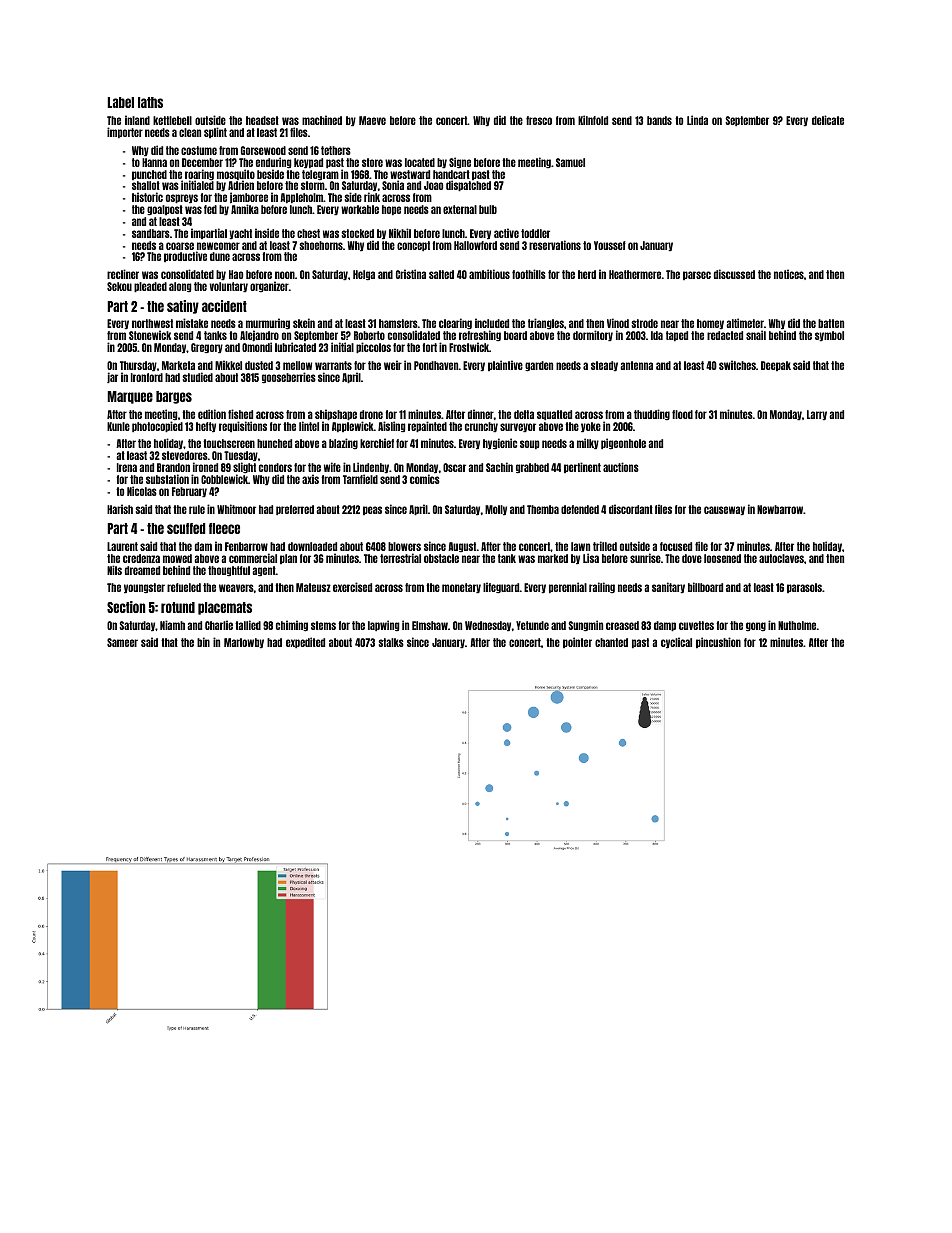  What do you see at coordinates (269, 286) in the page?
I see `organizer` at bounding box center [269, 286].
